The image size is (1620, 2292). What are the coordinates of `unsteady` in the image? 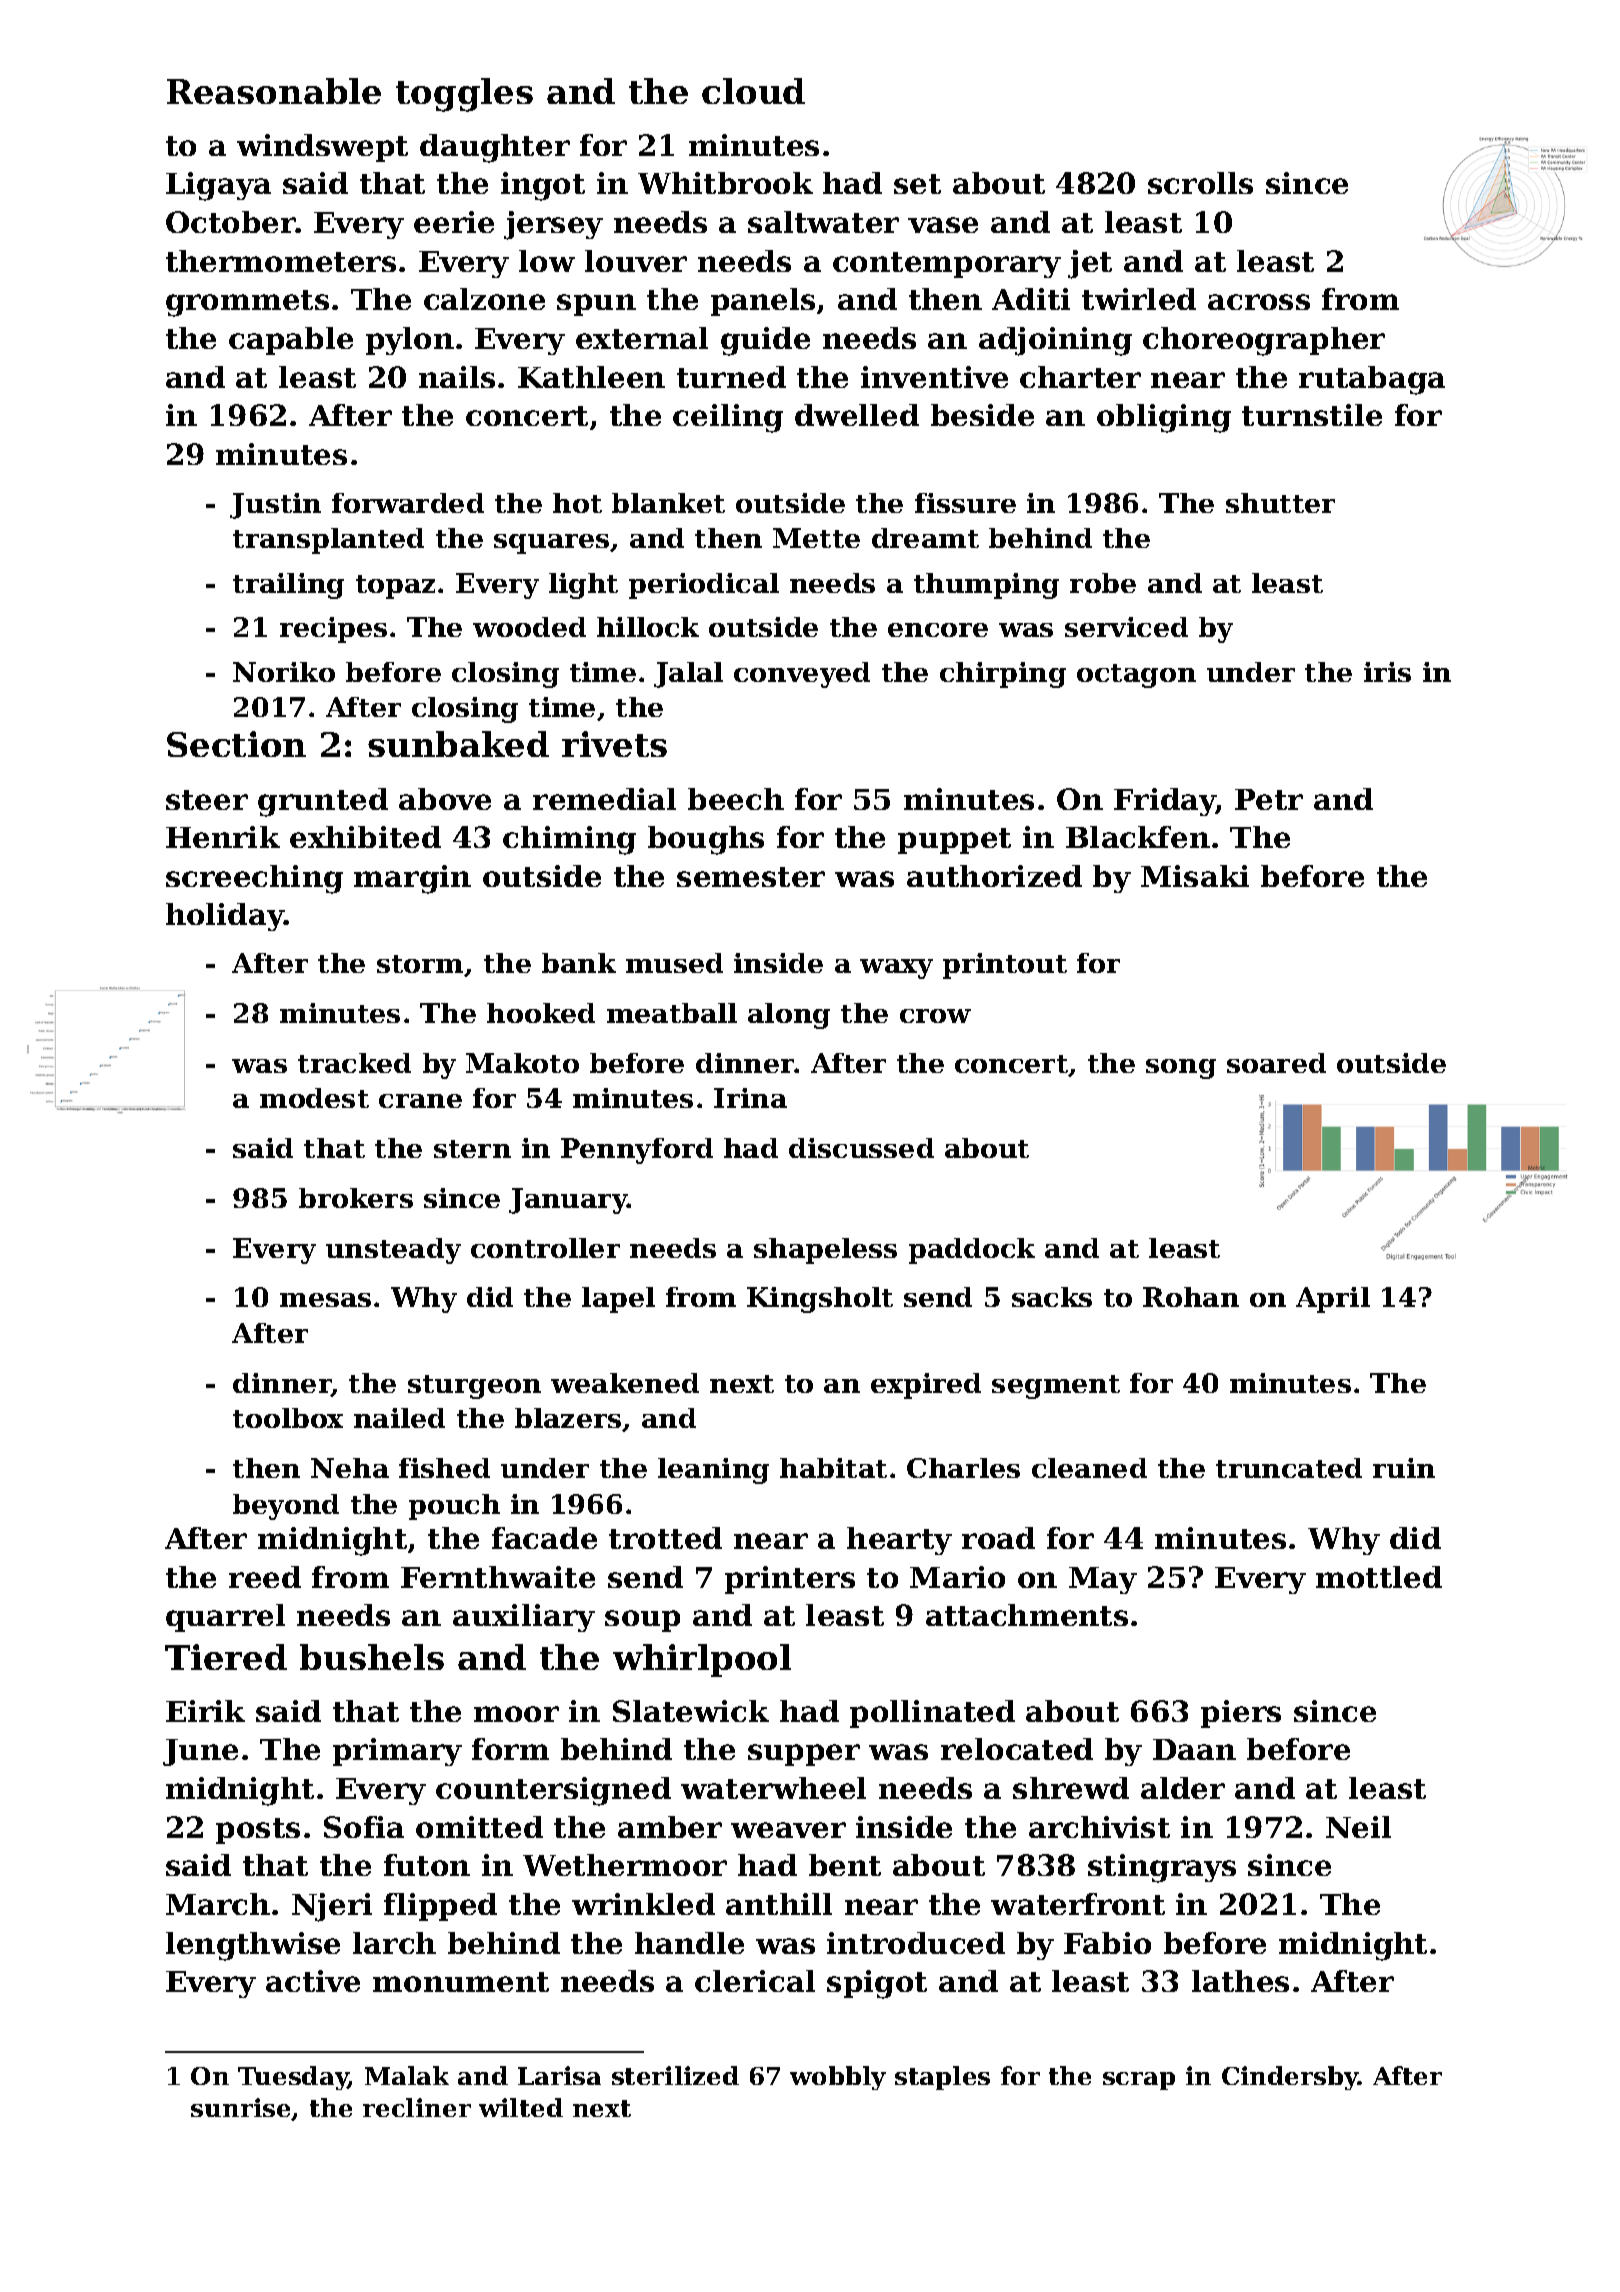 It's located at (393, 1251).
